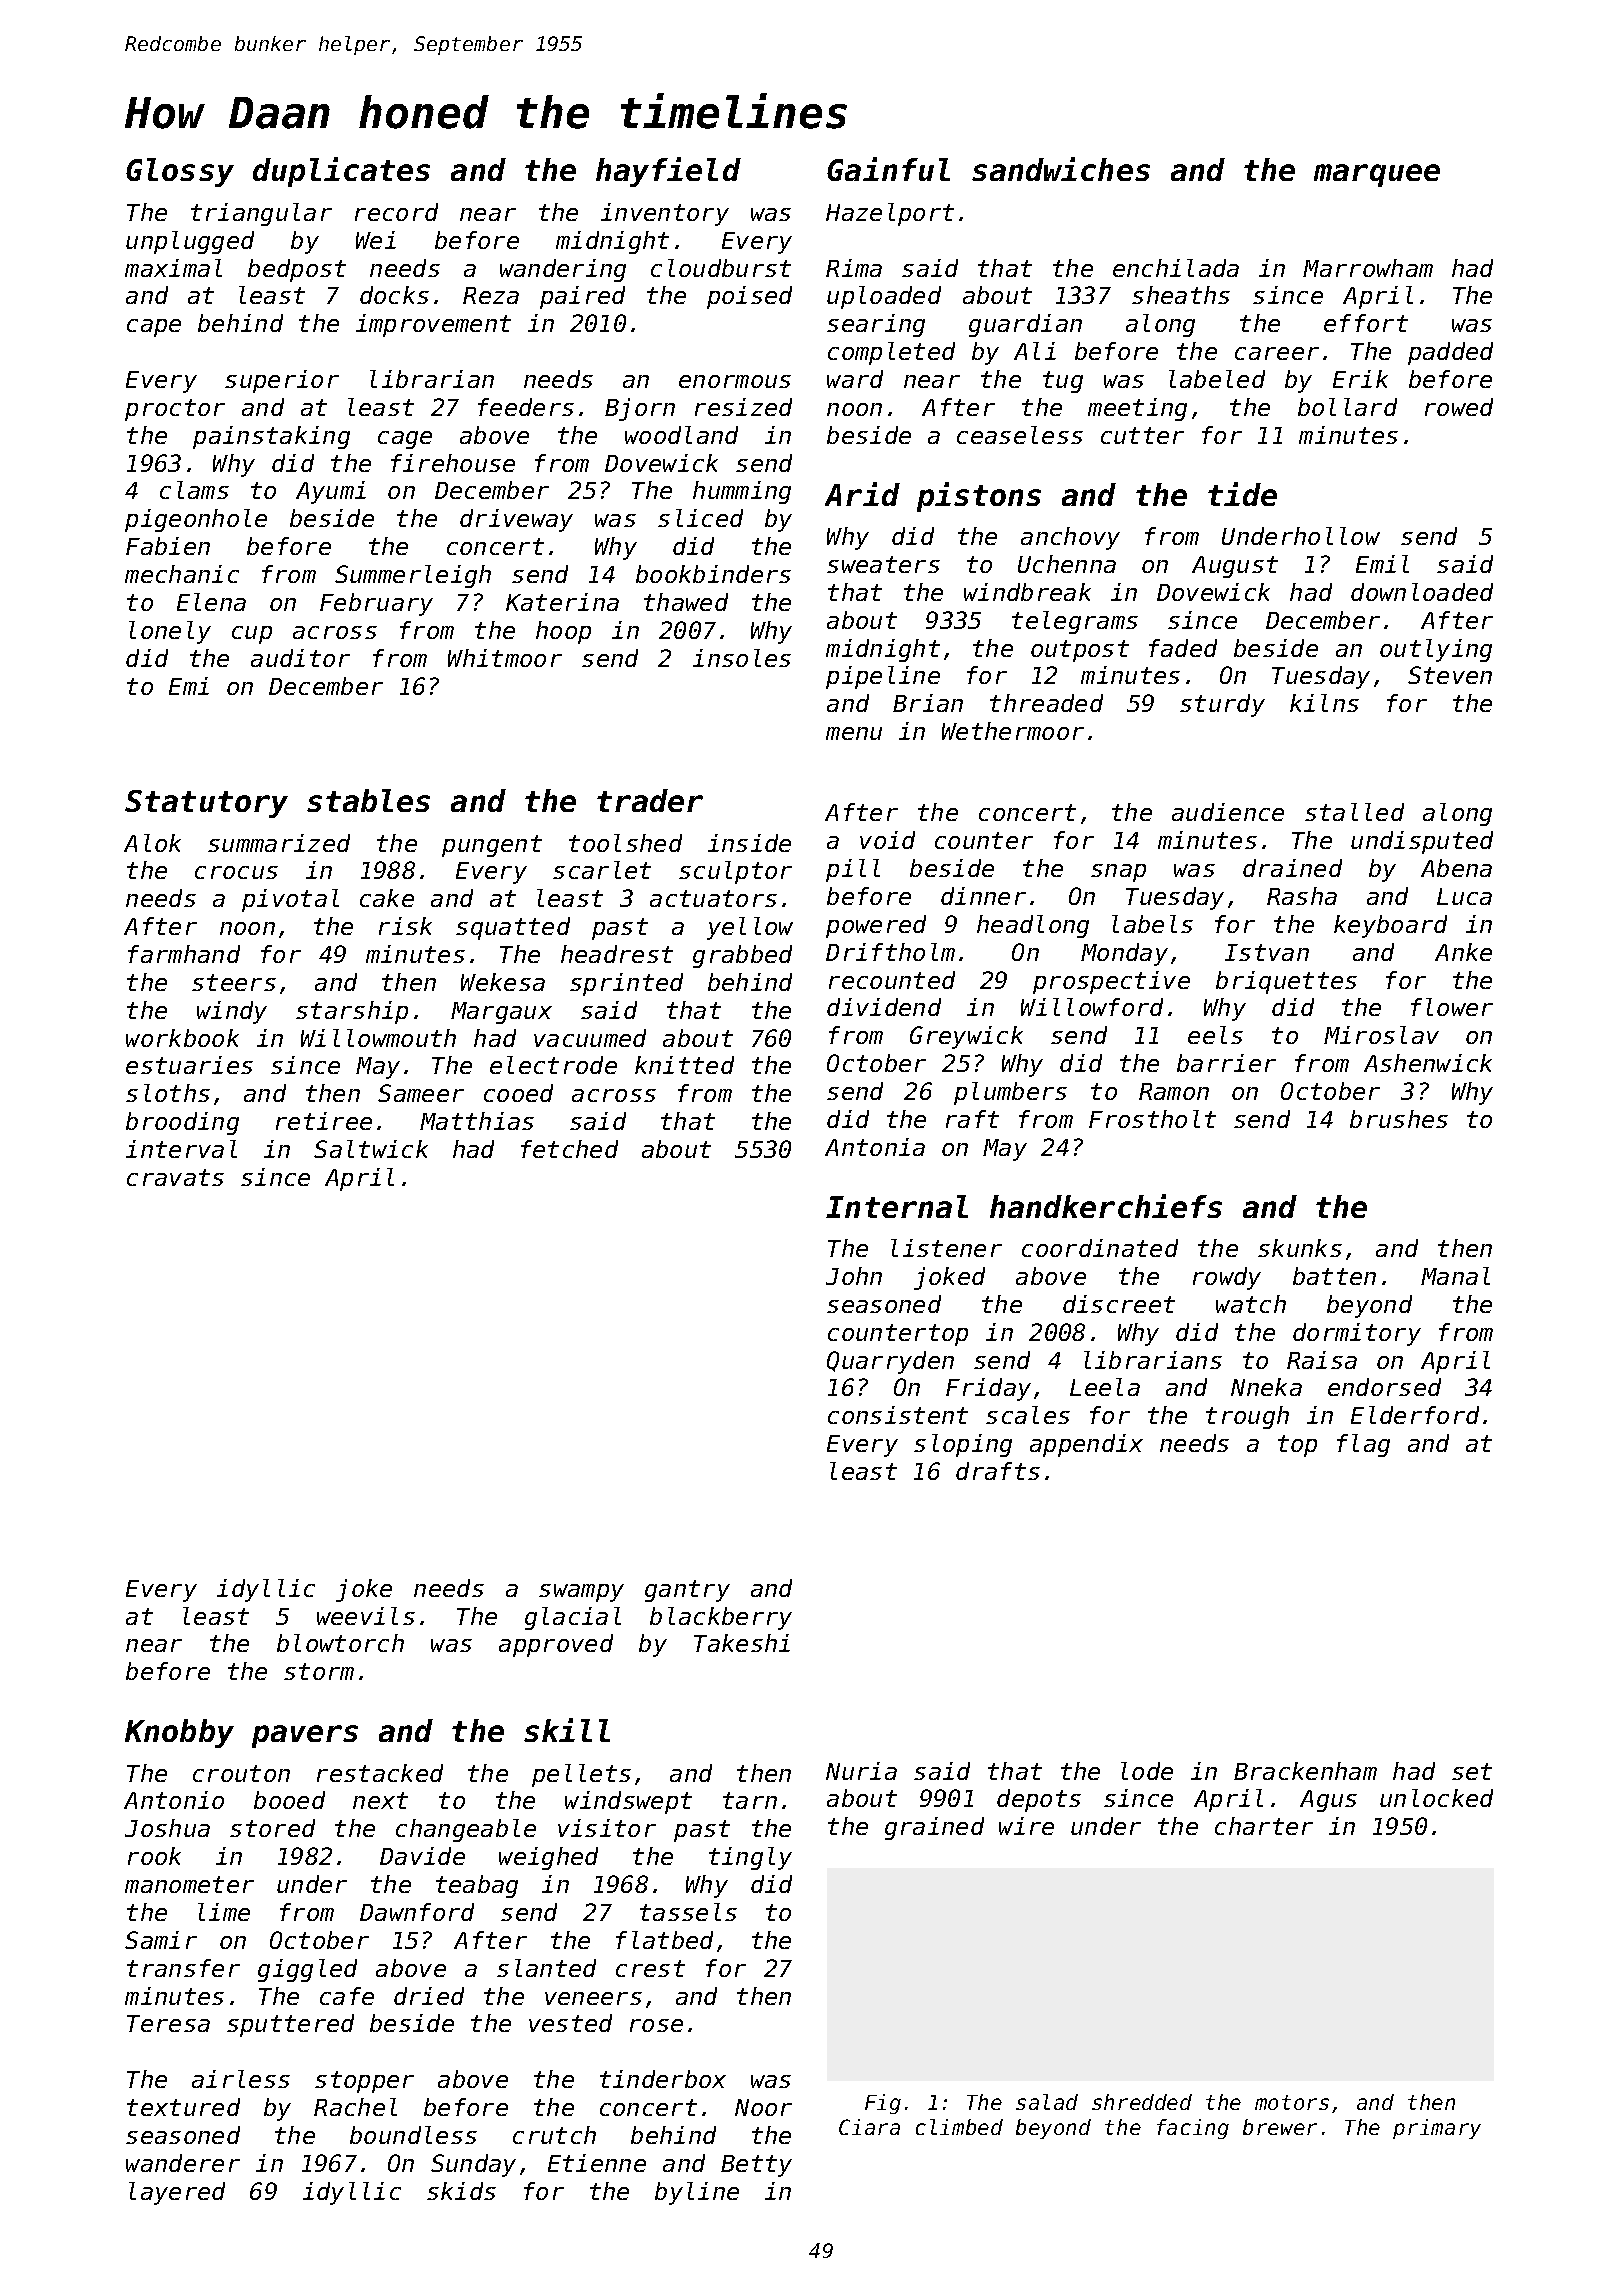 Image resolution: width=1620 pixels, height=2292 pixels. Describe the element at coordinates (892, 980) in the image. I see `recounted` at that location.
